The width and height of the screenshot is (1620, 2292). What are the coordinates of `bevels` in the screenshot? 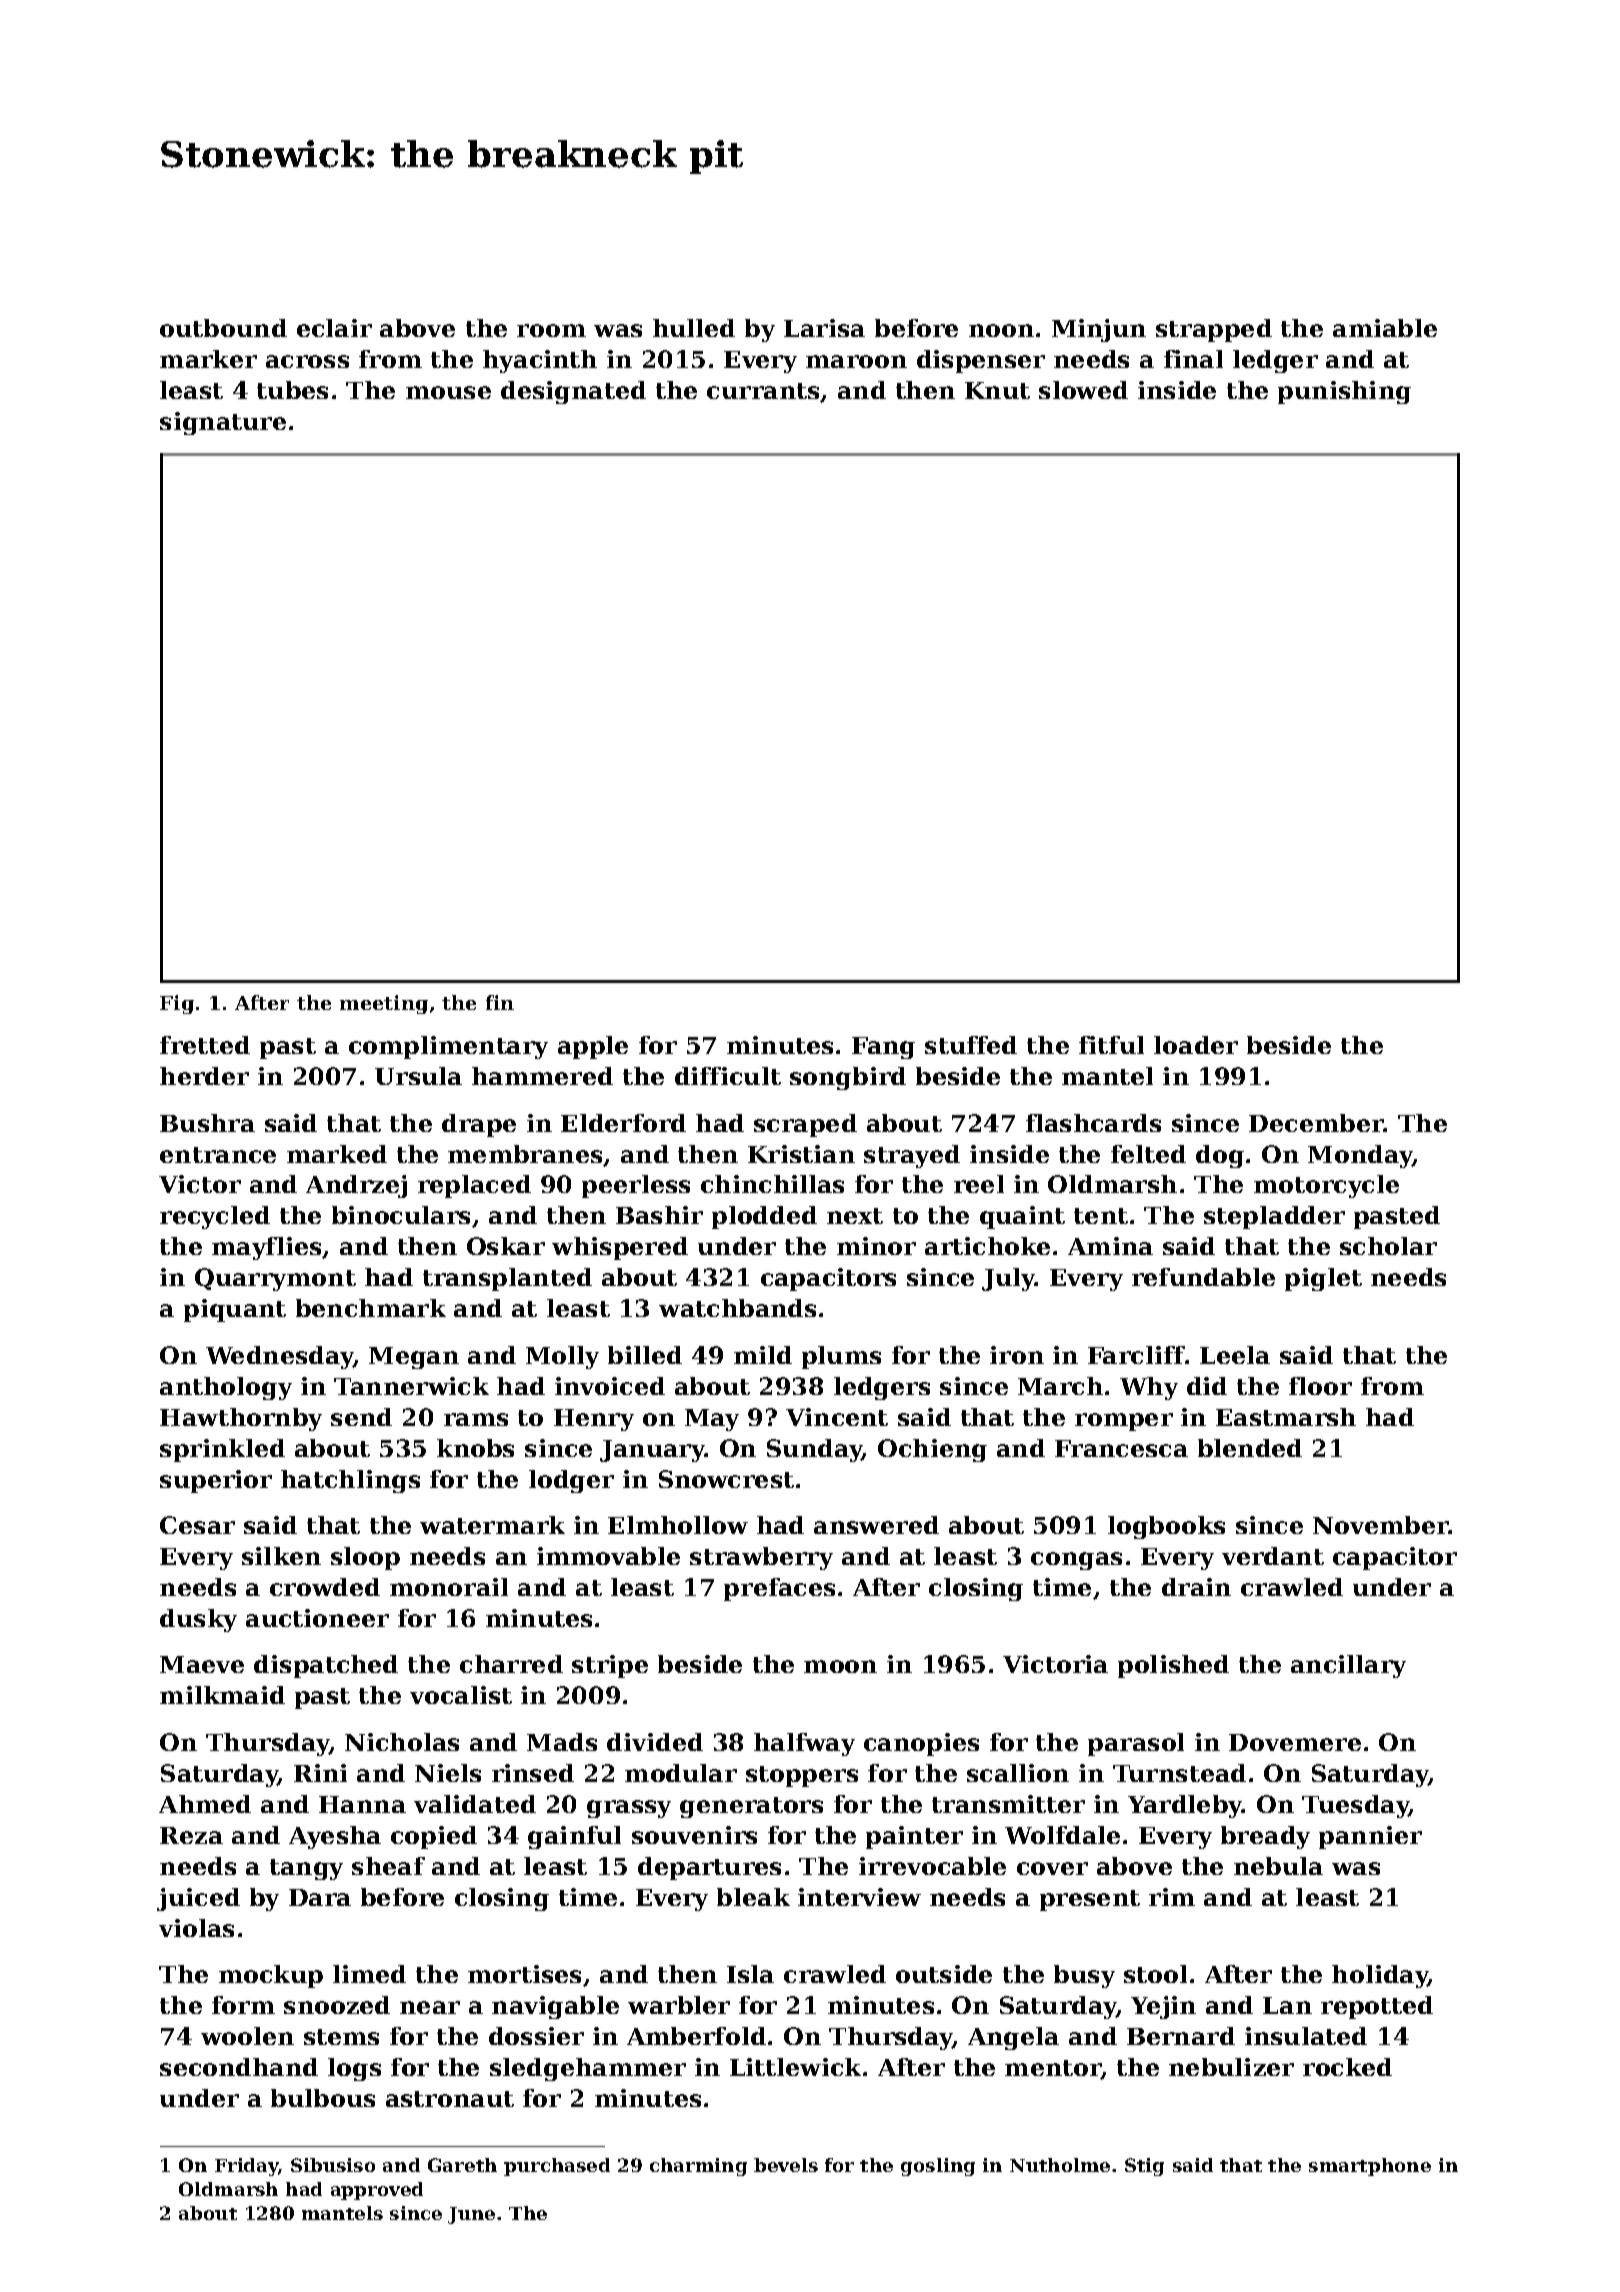 It's located at (786, 2165).
